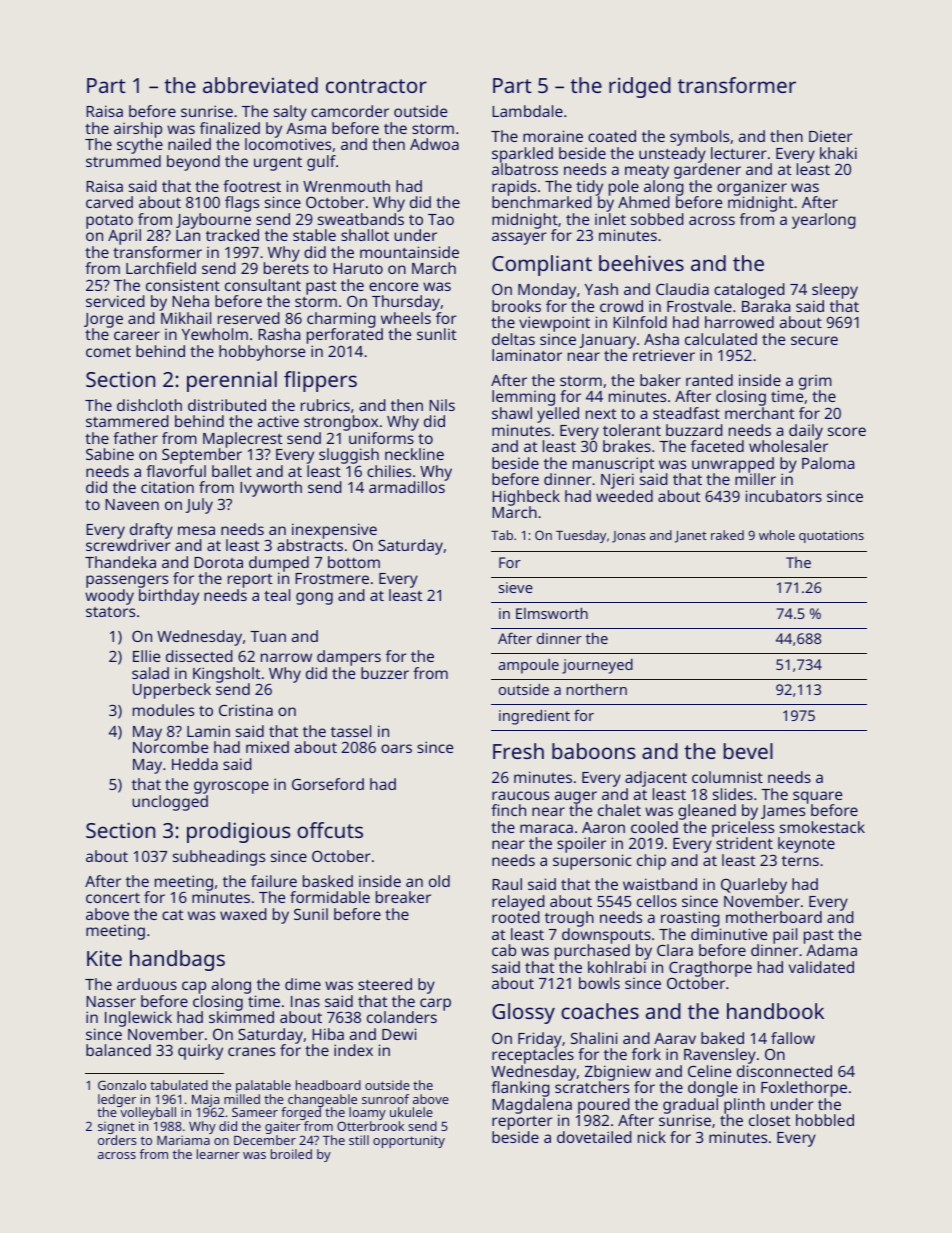 The width and height of the document is (952, 1233). Describe the element at coordinates (815, 383) in the document. I see `grim` at that location.
